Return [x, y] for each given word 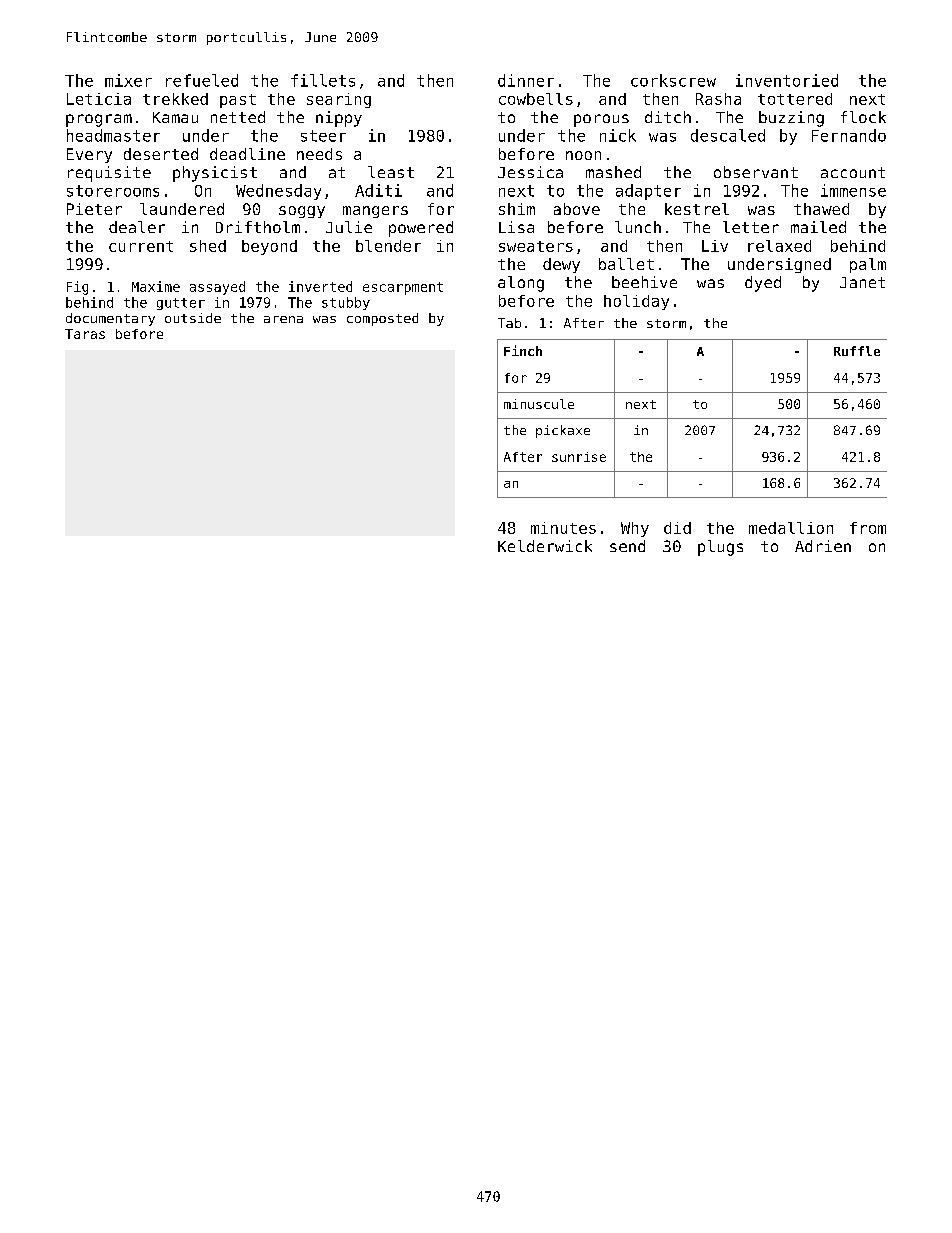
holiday [636, 302]
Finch [523, 350]
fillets [323, 80]
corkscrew [673, 80]
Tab [509, 323]
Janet [862, 282]
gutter [181, 304]
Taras [85, 334]
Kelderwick [545, 546]
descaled [728, 135]
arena [283, 319]
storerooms [113, 191]
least [391, 172]
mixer [128, 80]
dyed [763, 284]
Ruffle [857, 351]
